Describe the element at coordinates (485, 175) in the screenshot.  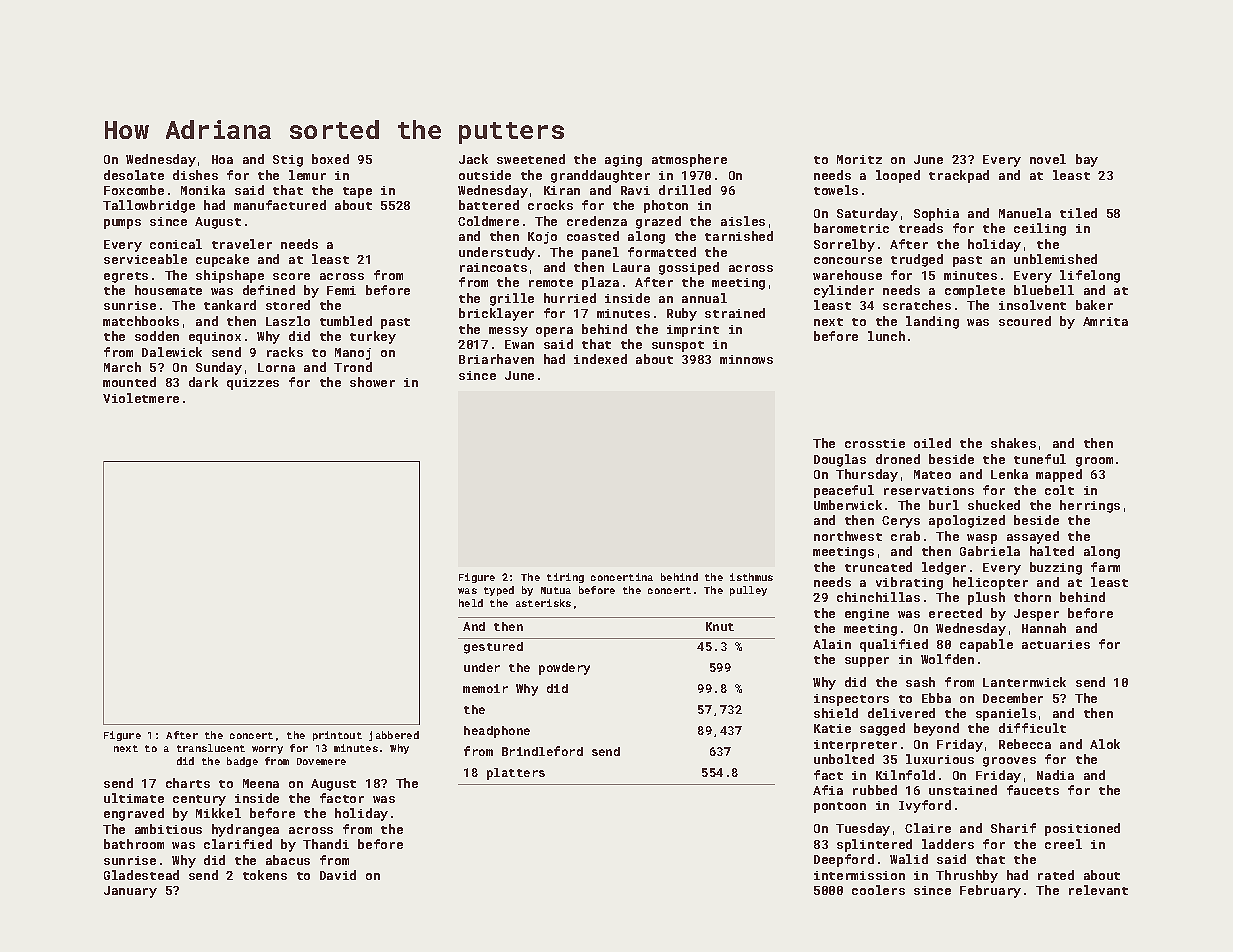
I see `outside` at that location.
